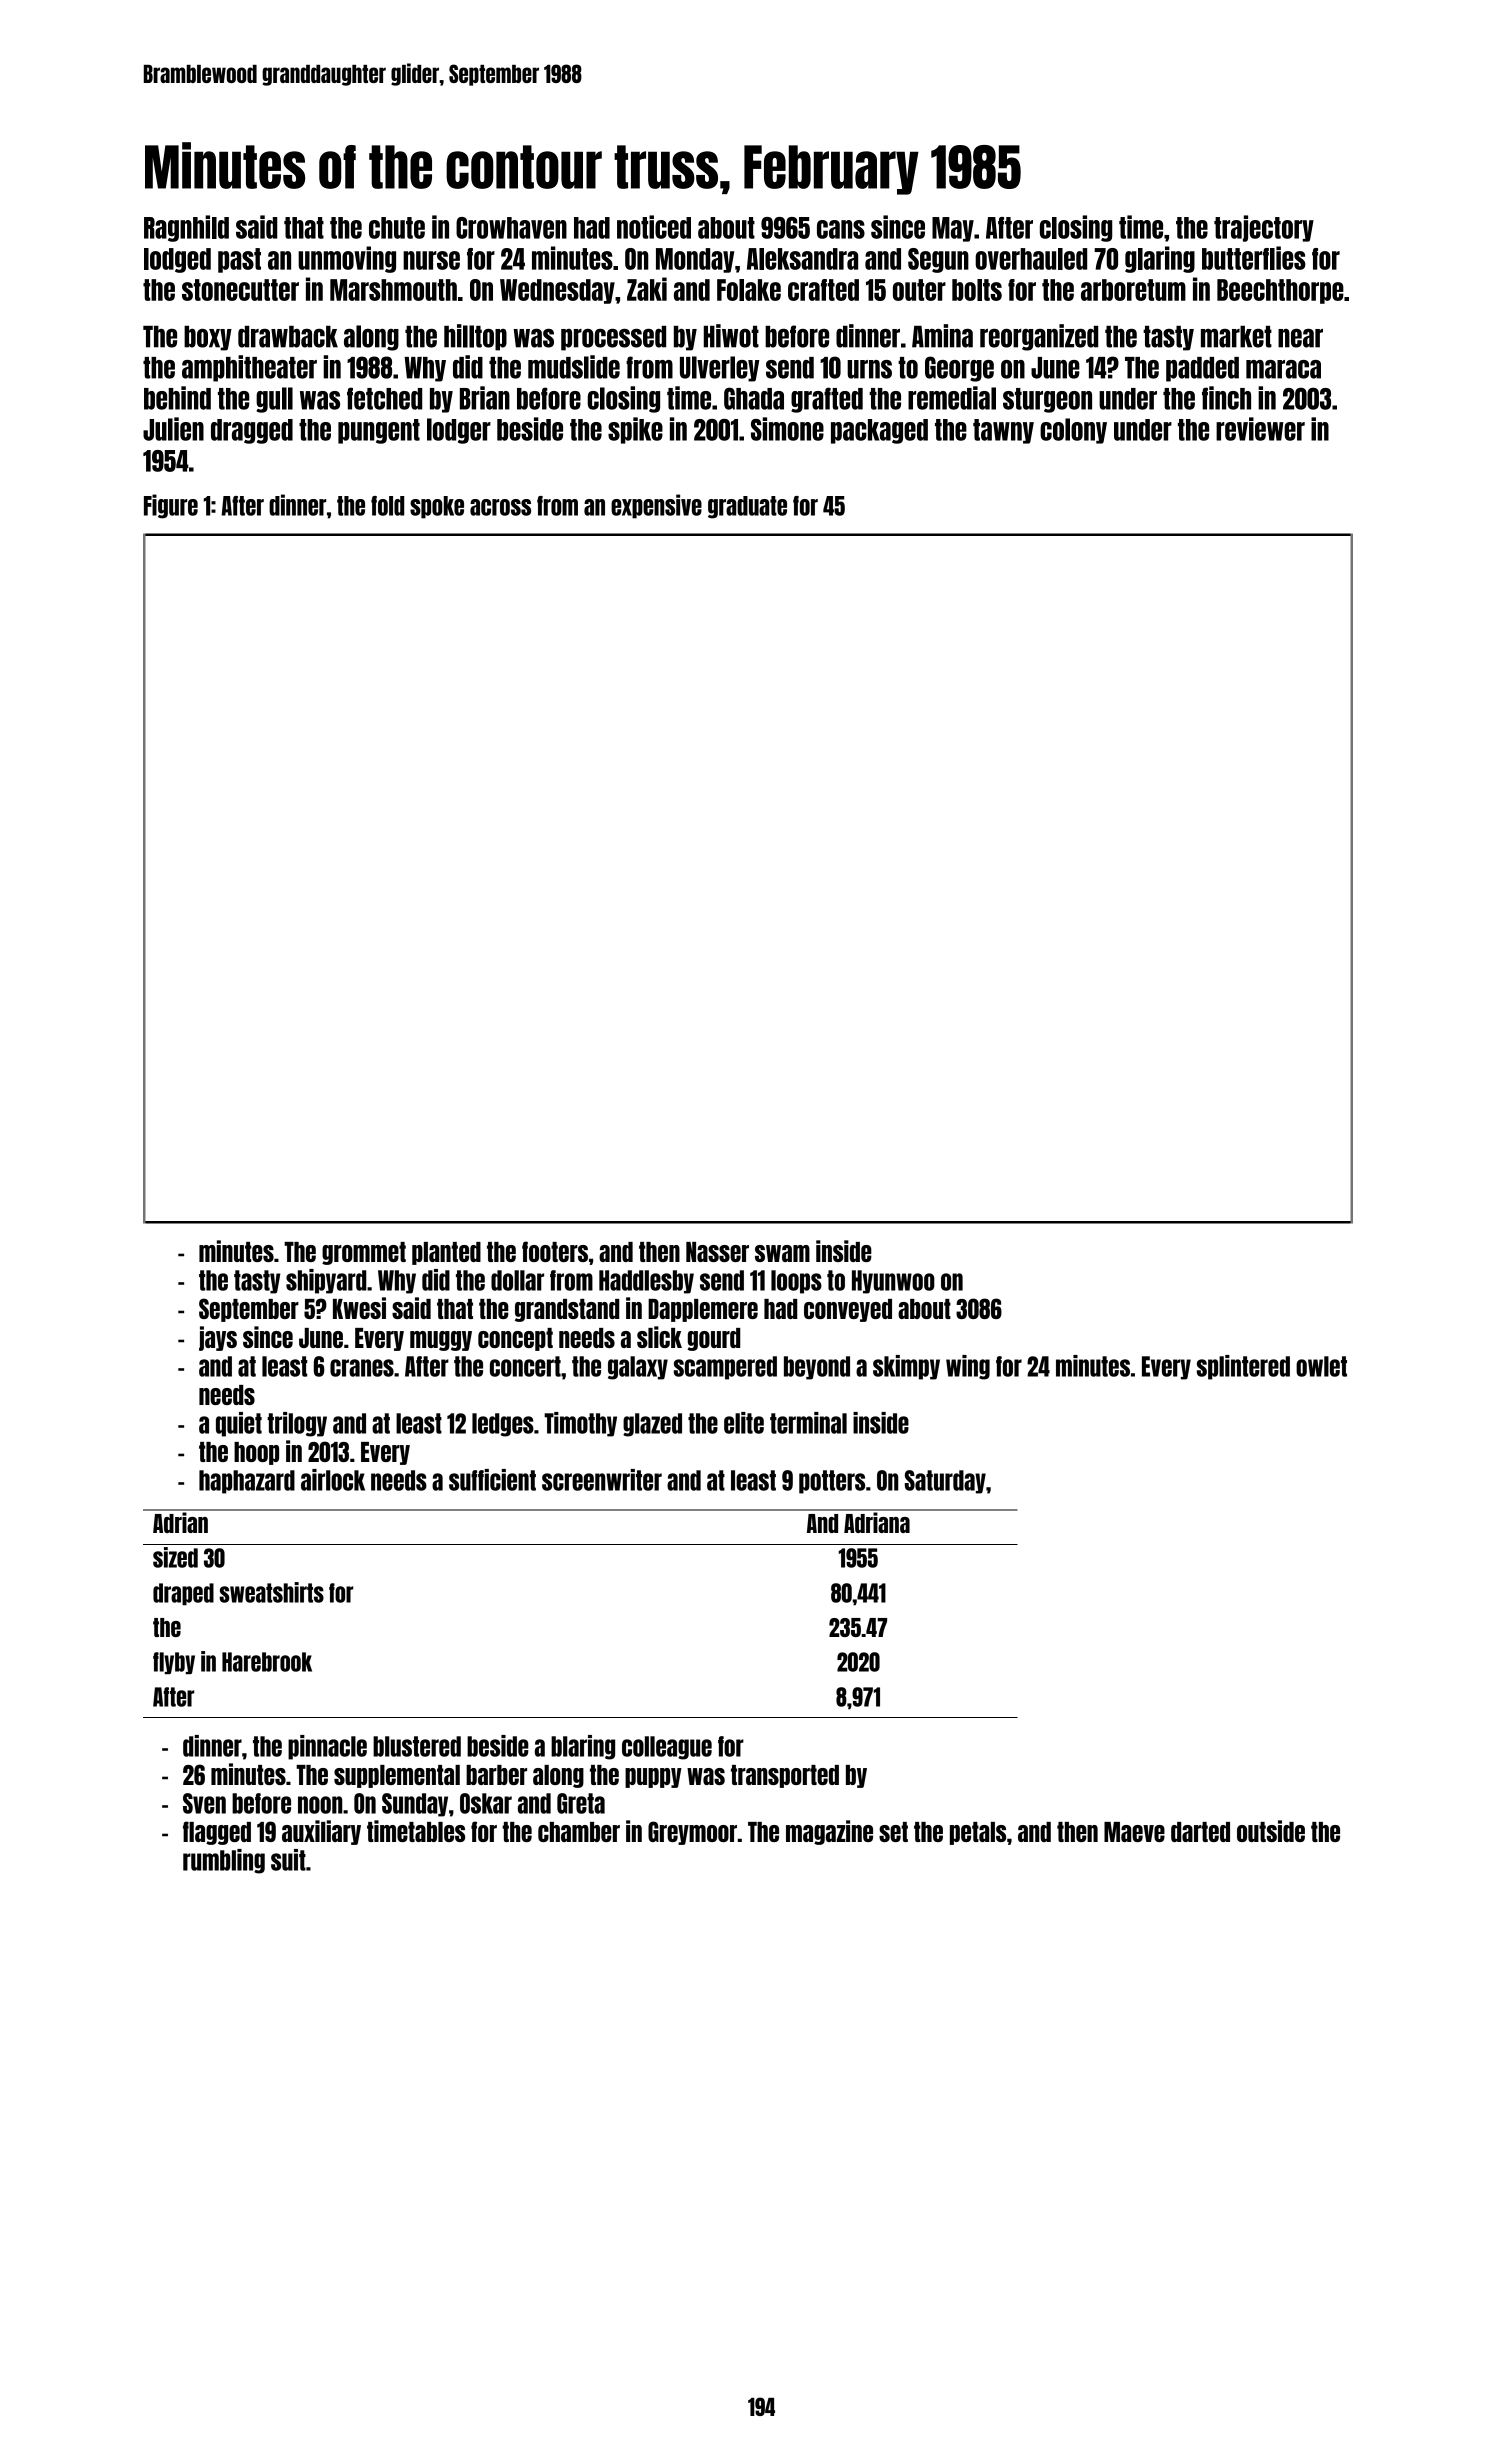 The image size is (1496, 2464). What do you see at coordinates (397, 228) in the screenshot?
I see `chute` at bounding box center [397, 228].
